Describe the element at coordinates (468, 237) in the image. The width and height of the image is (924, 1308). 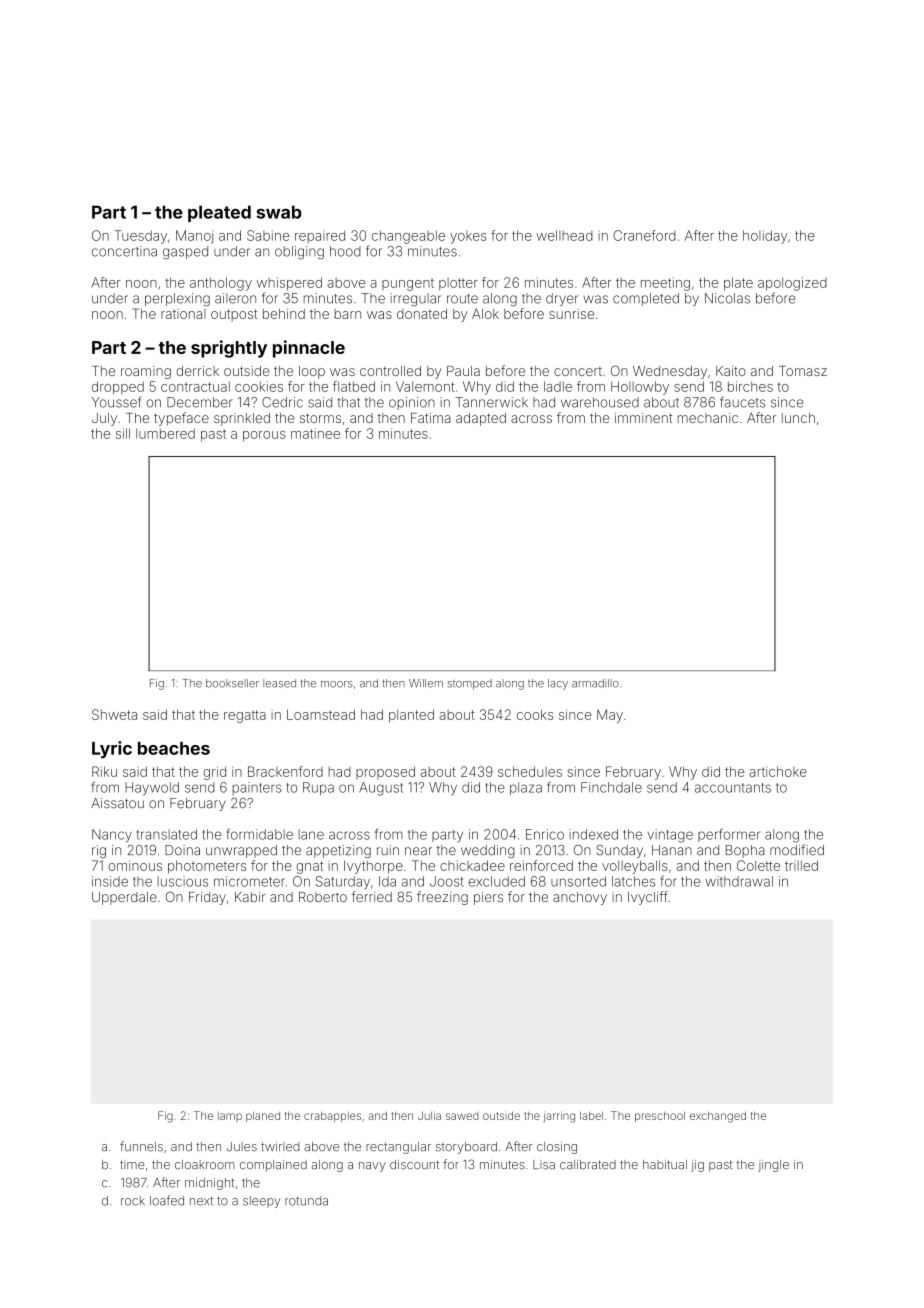
I see `yokes` at that location.
